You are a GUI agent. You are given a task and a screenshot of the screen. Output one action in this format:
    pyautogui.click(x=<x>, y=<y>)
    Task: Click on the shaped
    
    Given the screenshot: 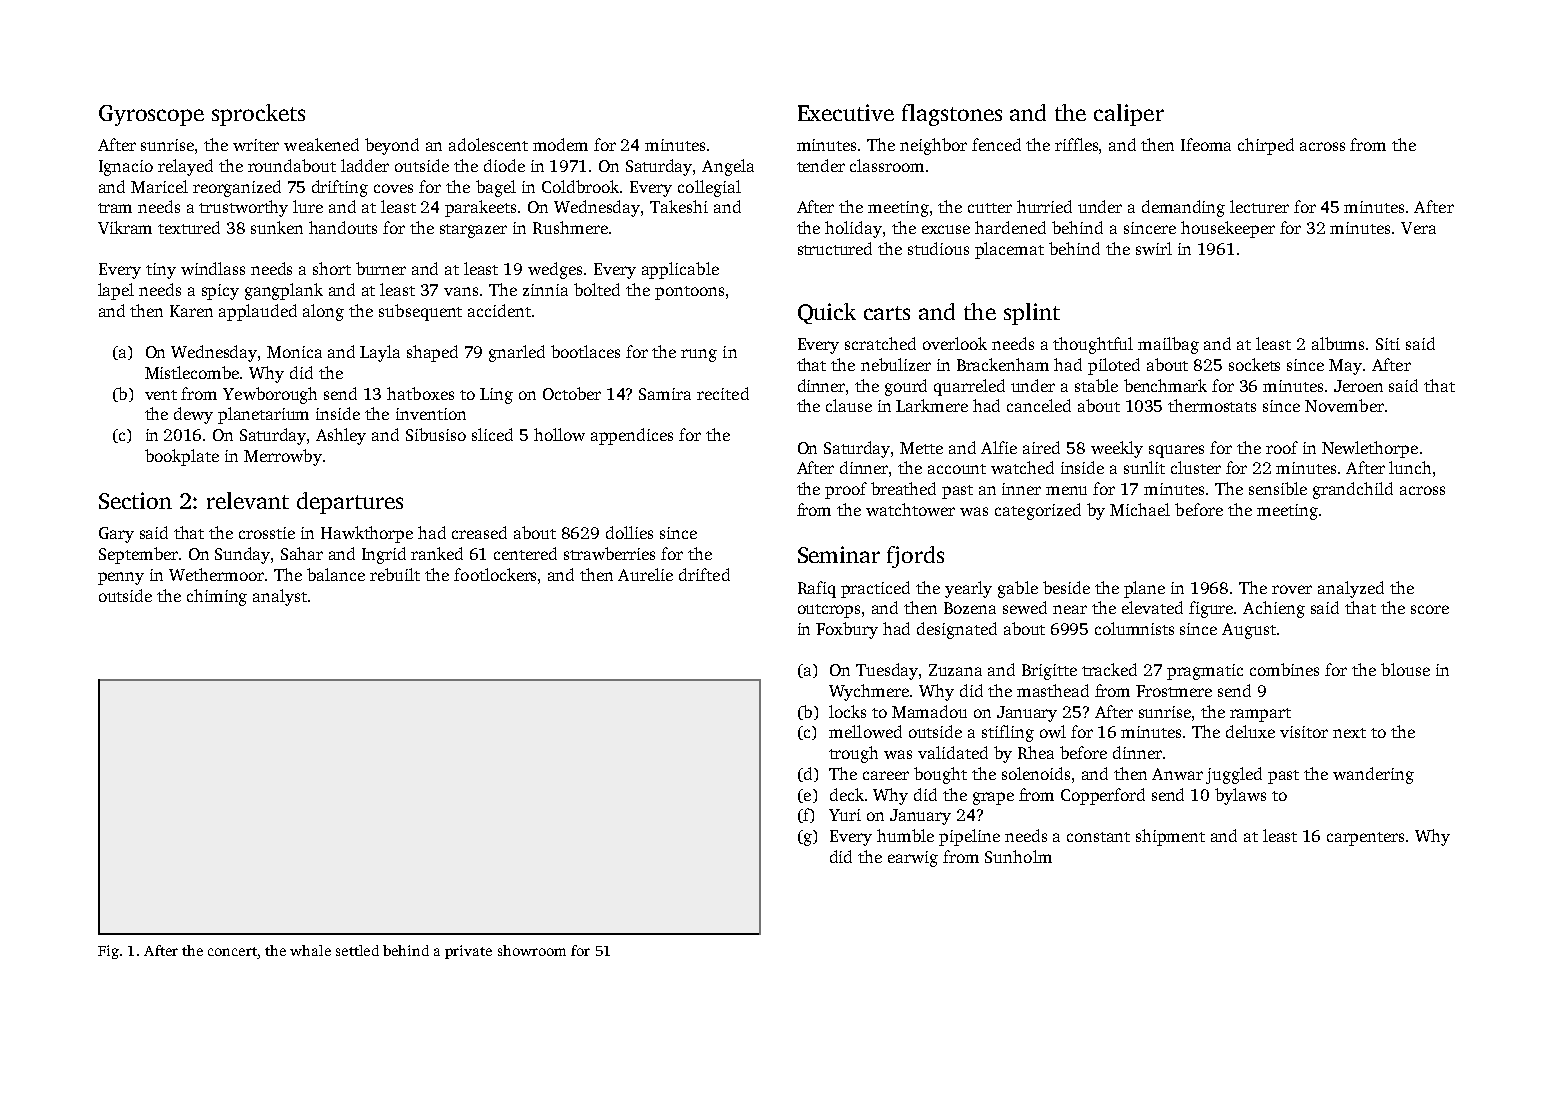 What is the action you would take?
    pyautogui.click(x=432, y=353)
